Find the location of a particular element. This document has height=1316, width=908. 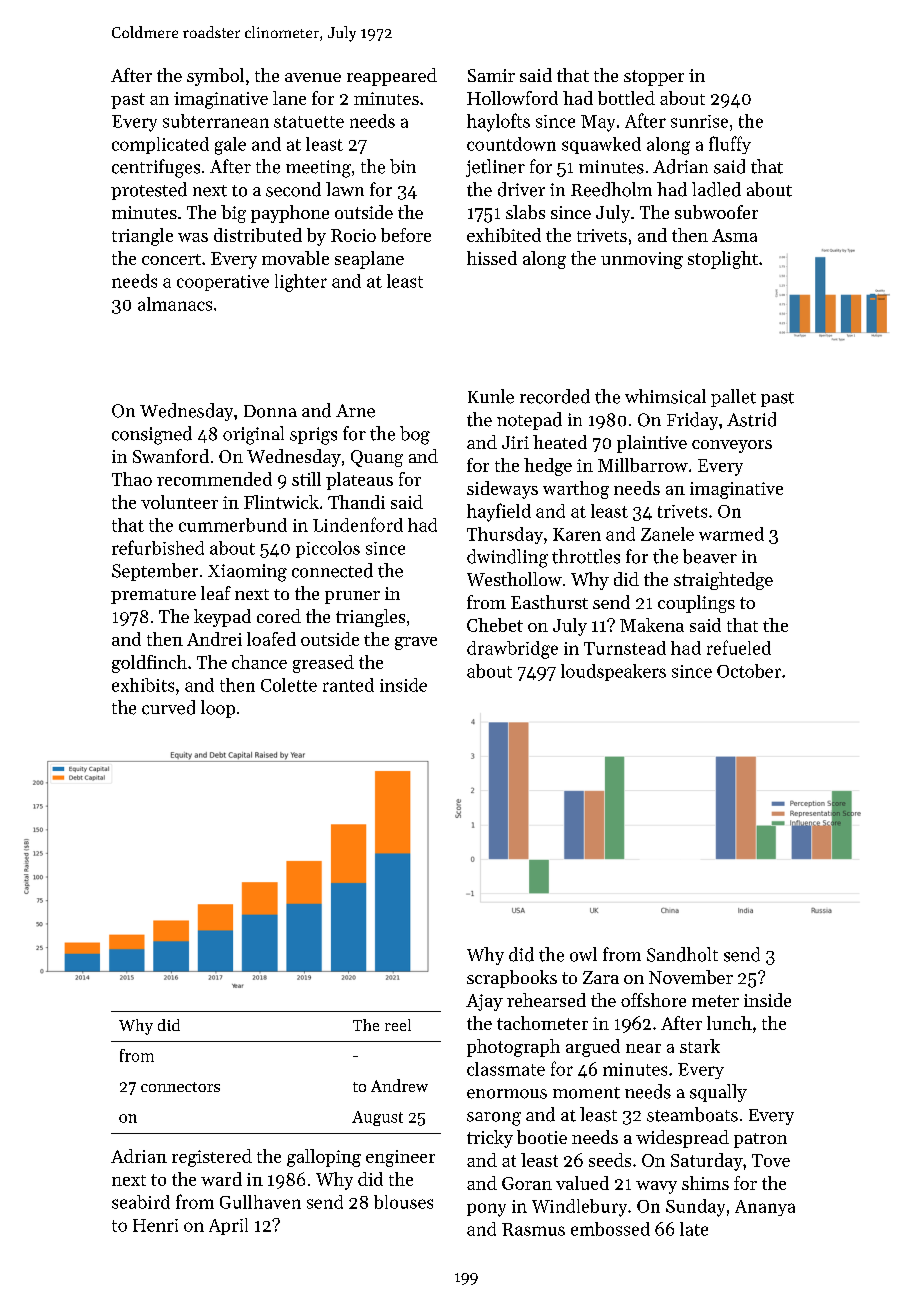

ranted is located at coordinates (348, 685).
